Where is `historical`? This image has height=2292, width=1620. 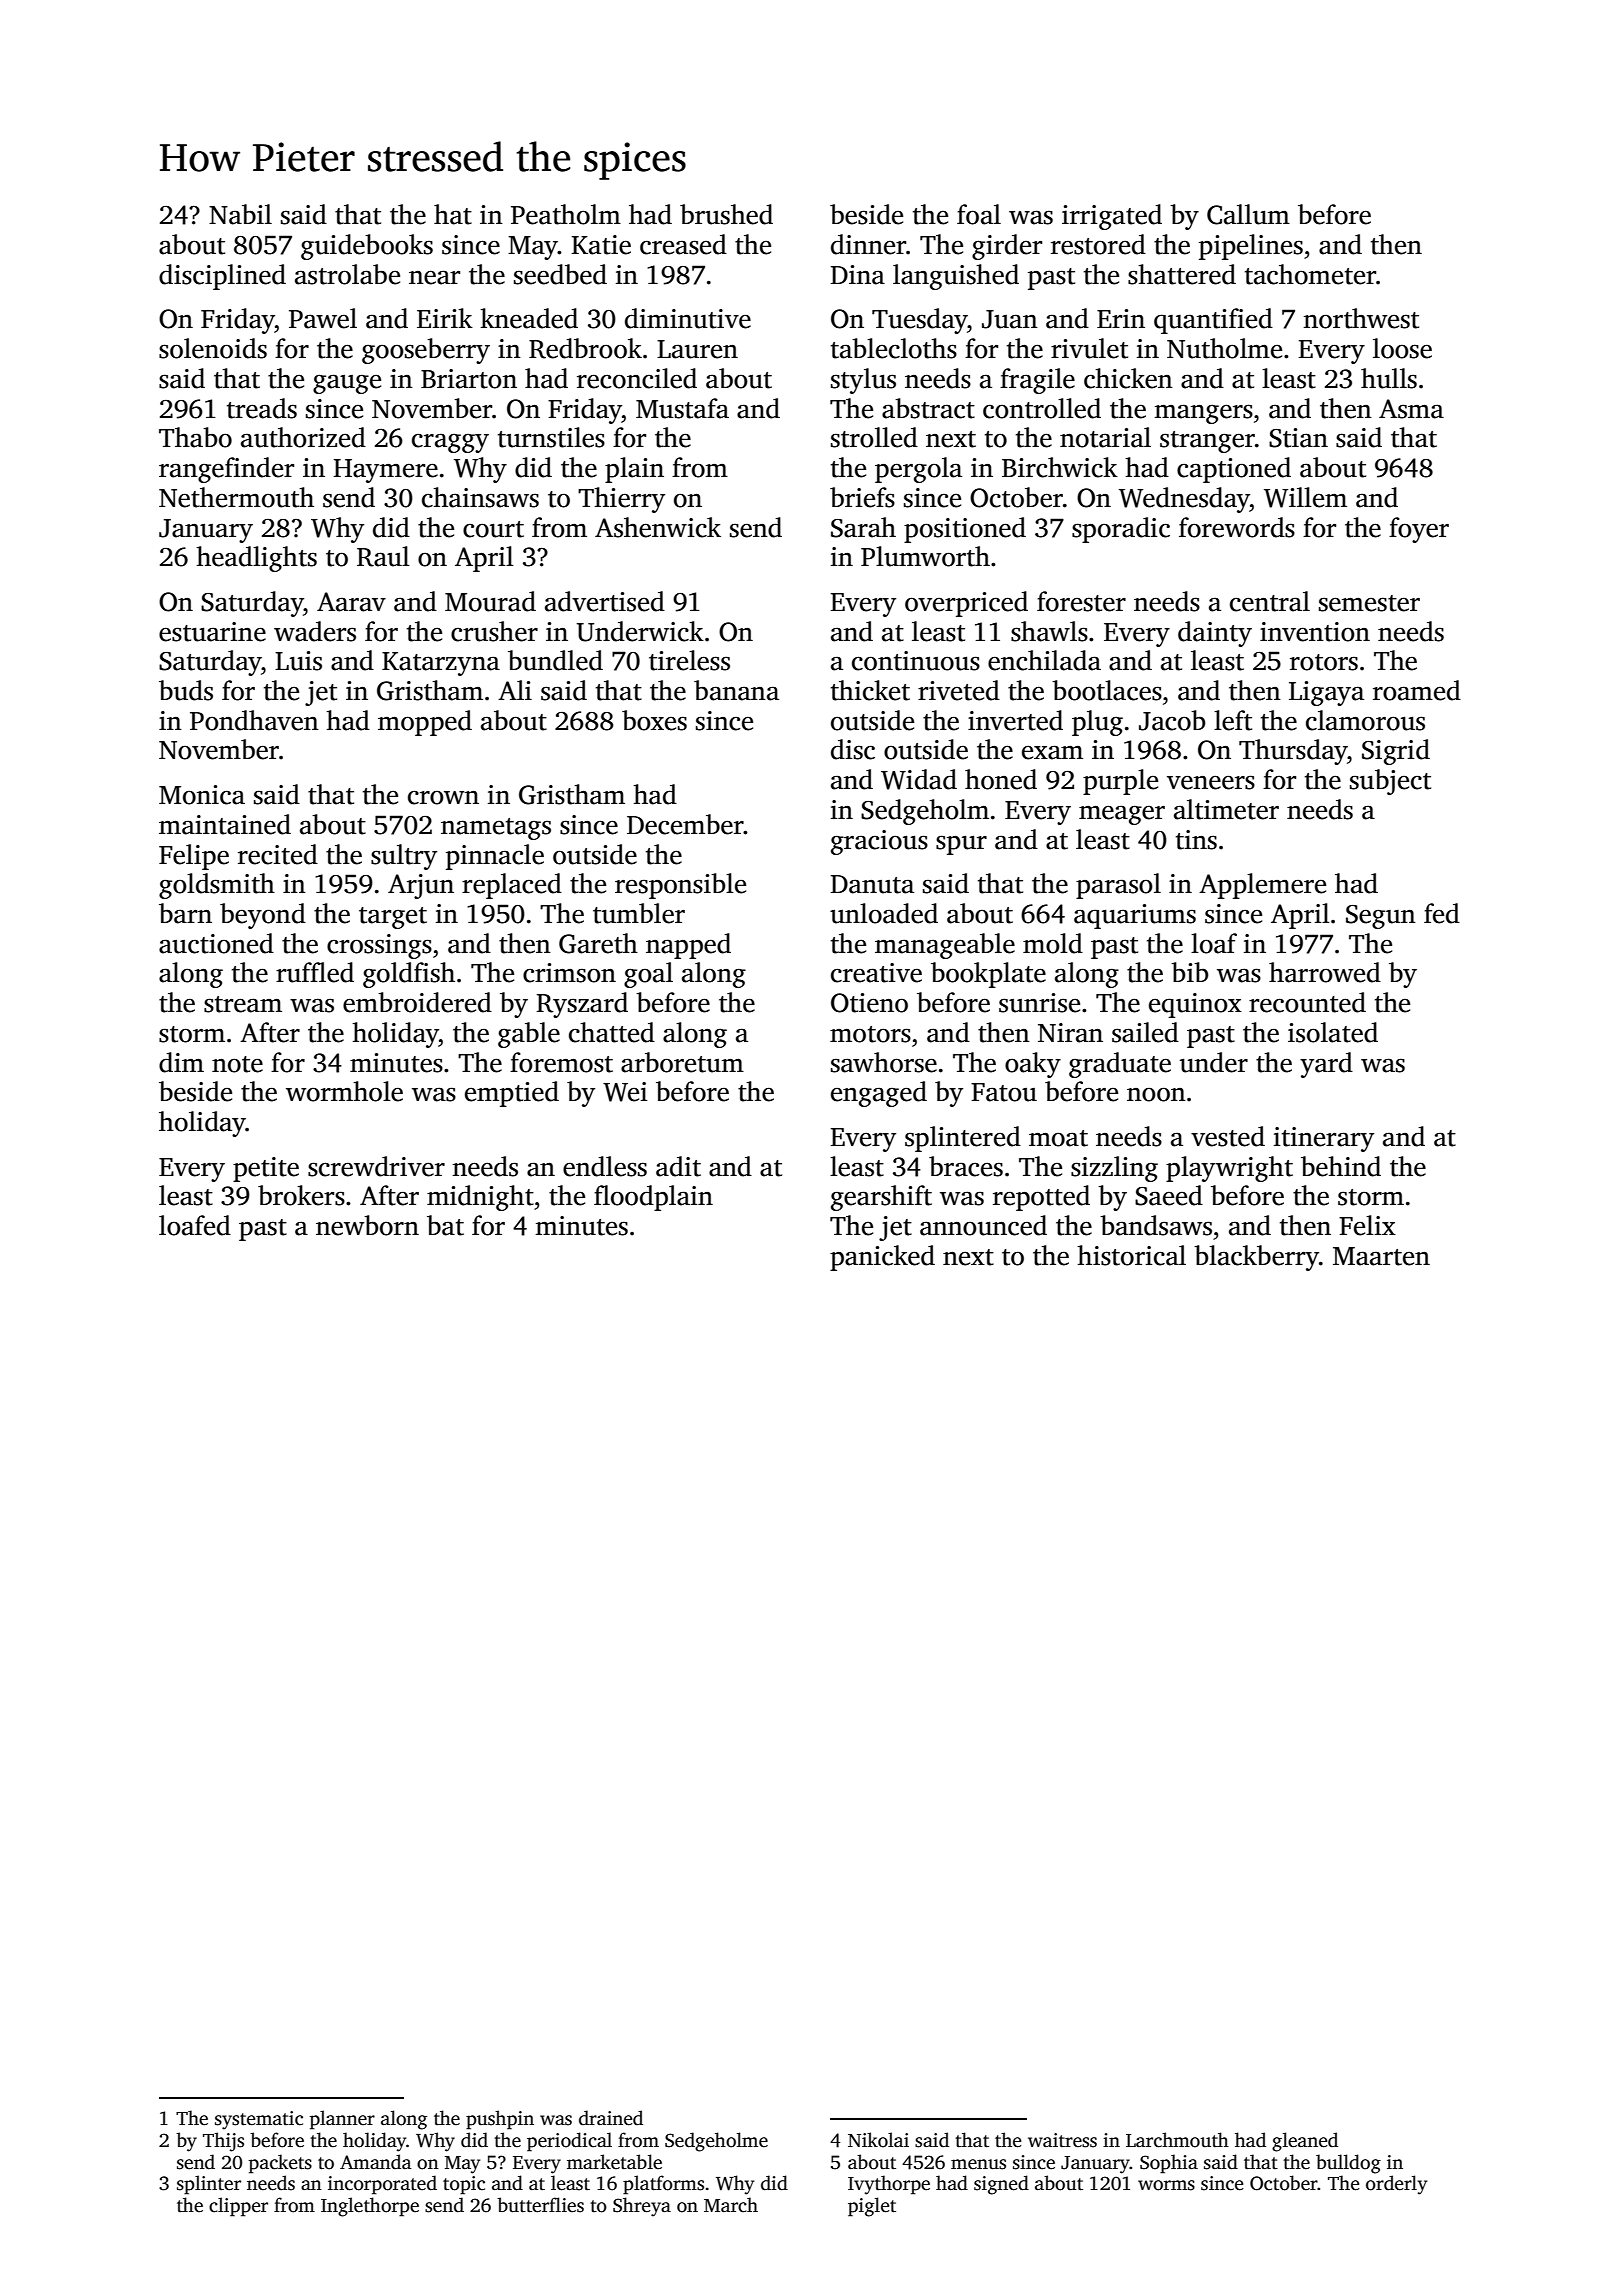 historical is located at coordinates (1131, 1255).
